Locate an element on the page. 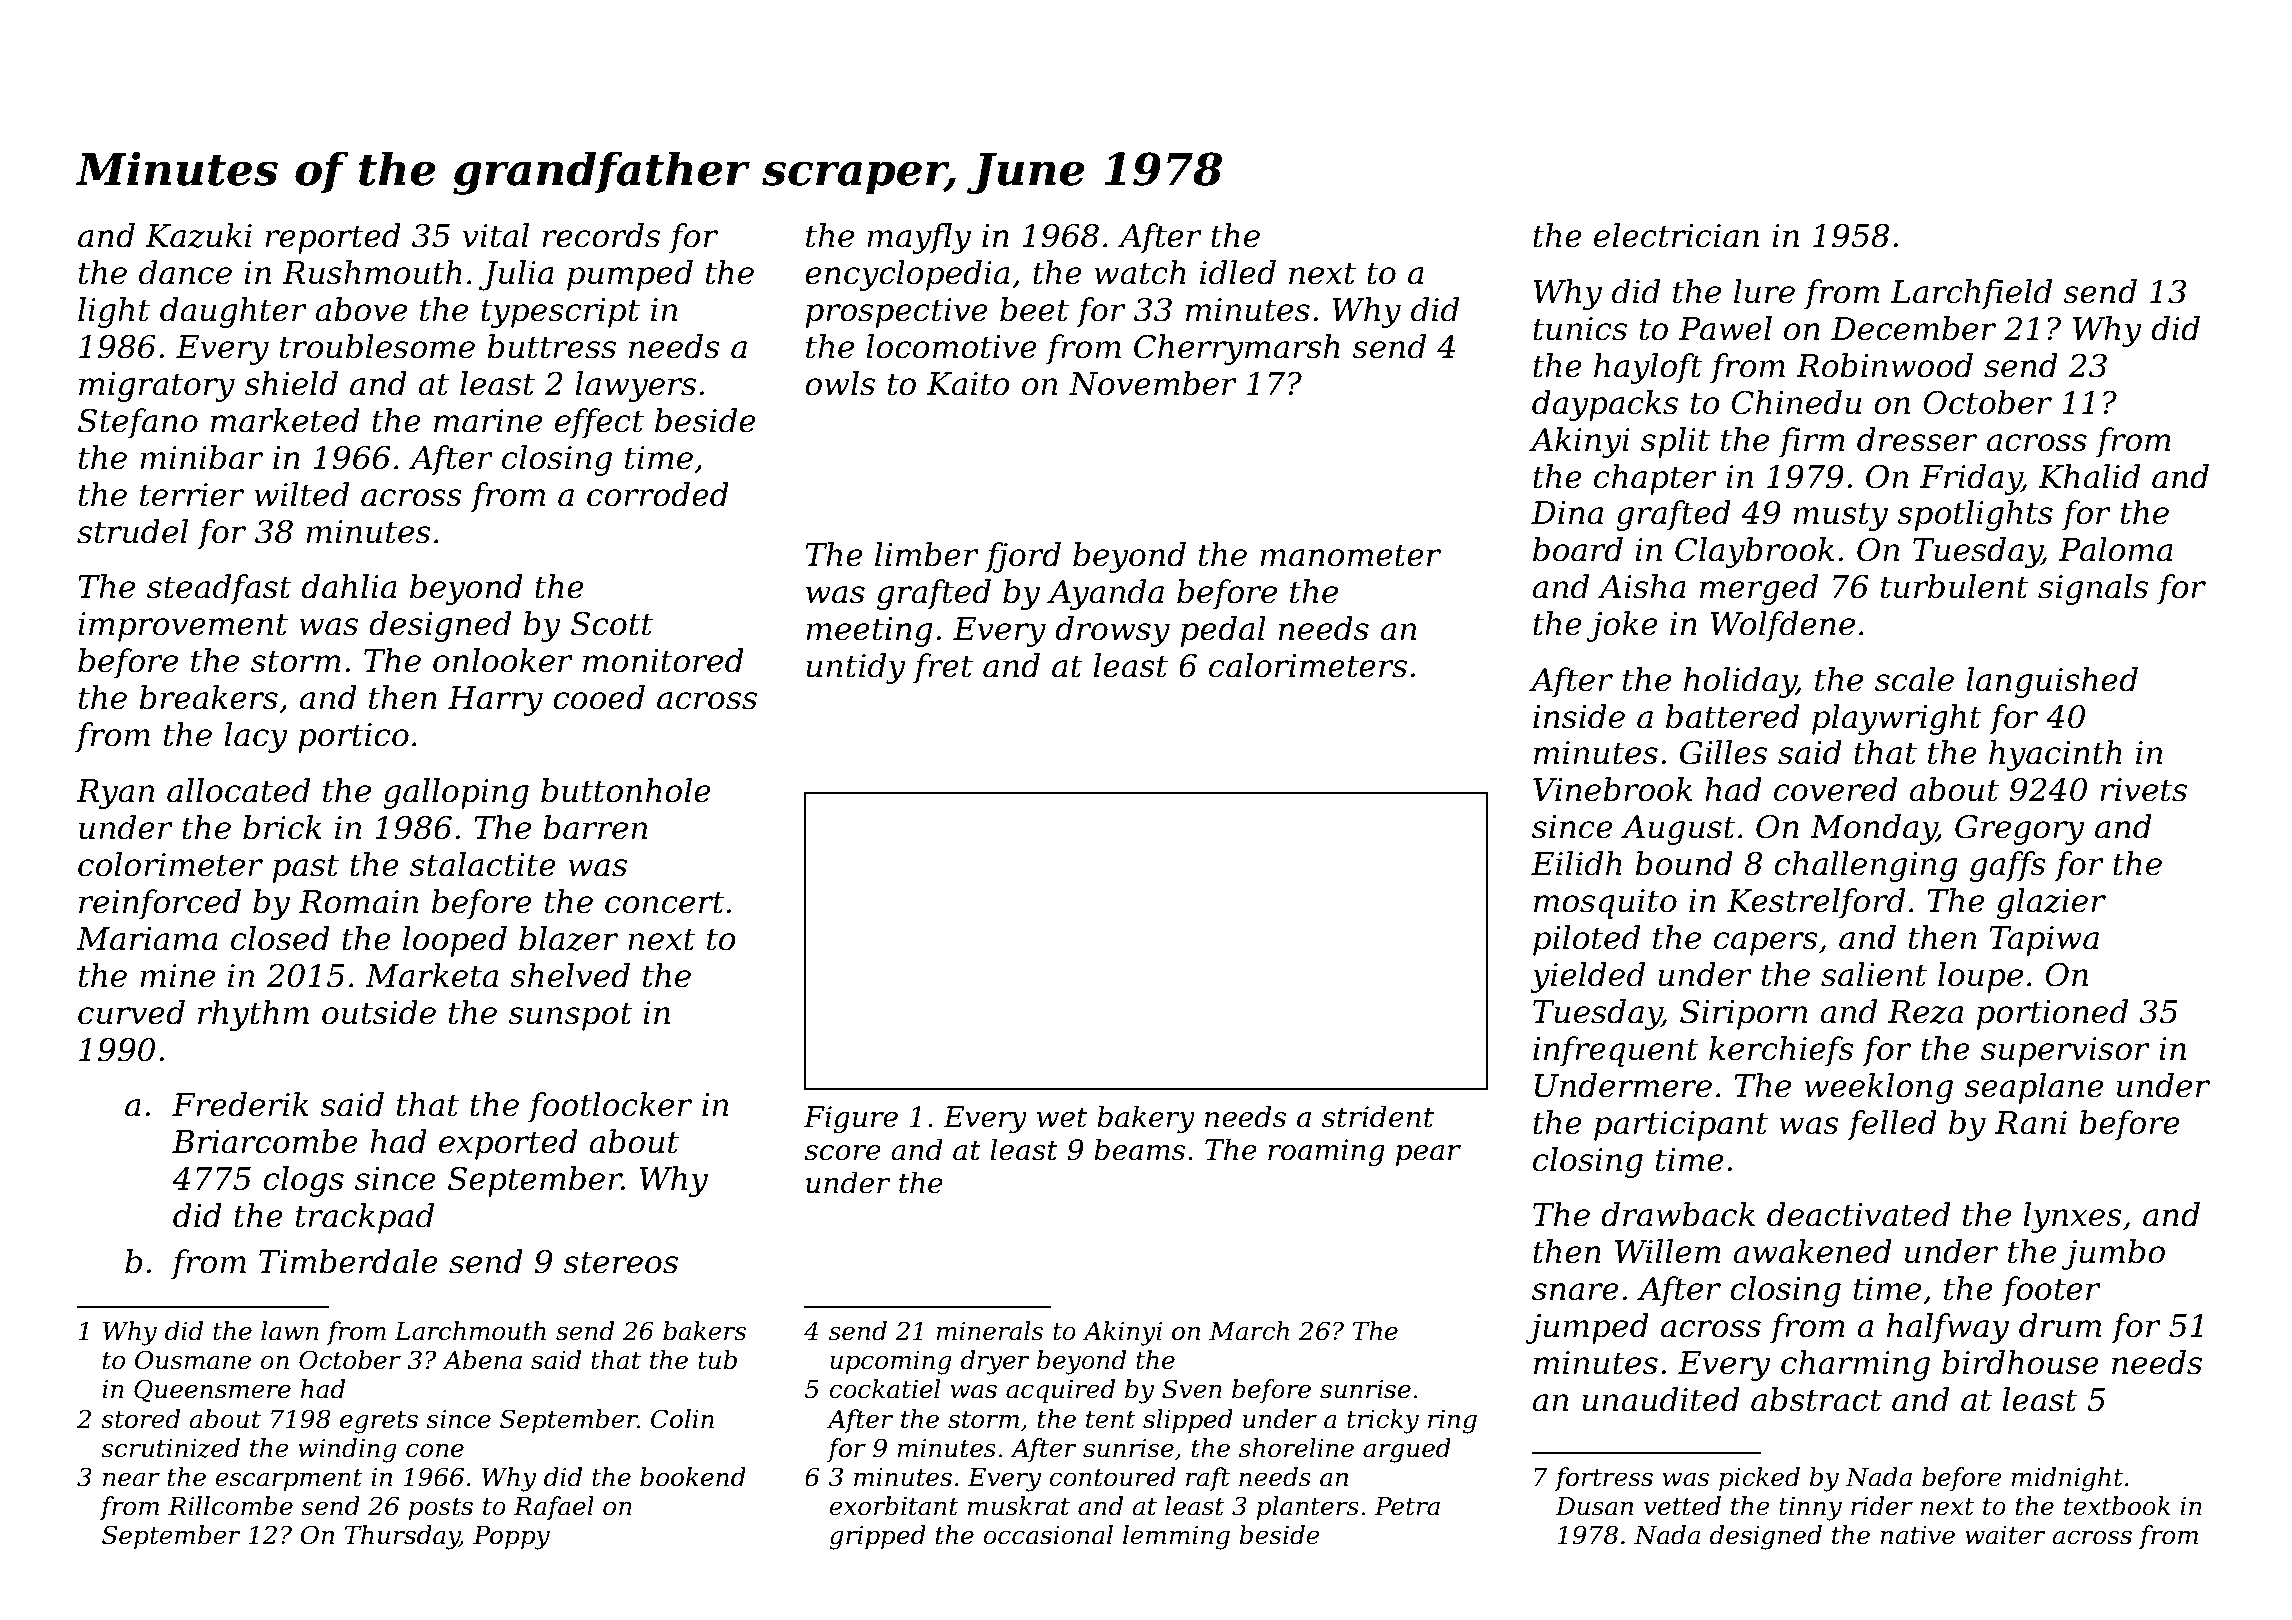  past is located at coordinates (306, 868).
